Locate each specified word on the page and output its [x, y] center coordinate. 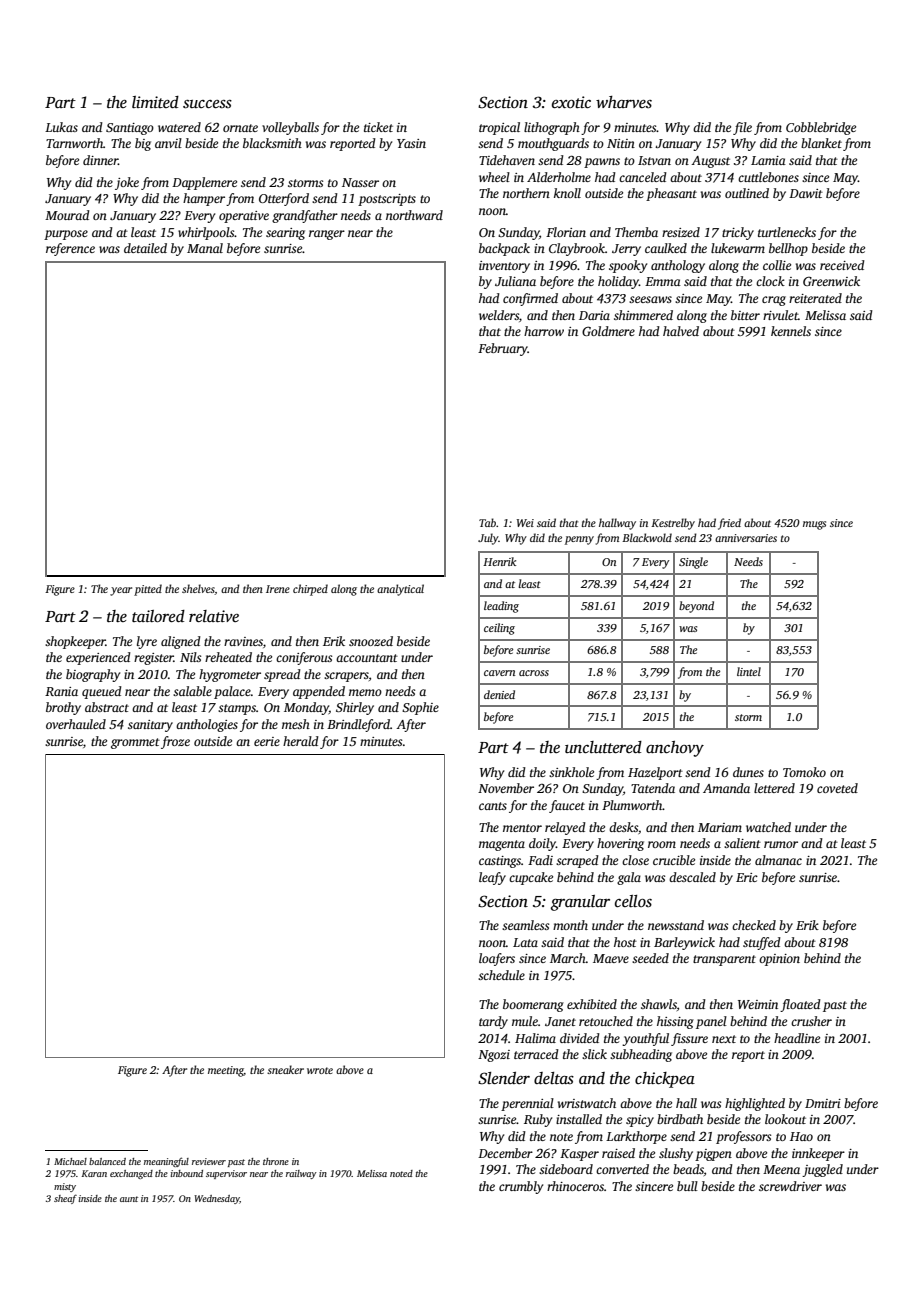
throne [276, 1161]
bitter [745, 315]
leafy [492, 878]
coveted [837, 788]
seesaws [650, 299]
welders [499, 315]
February [503, 349]
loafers [497, 959]
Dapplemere [204, 183]
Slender [504, 1078]
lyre [147, 642]
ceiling [499, 629]
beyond [696, 607]
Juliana [515, 281]
